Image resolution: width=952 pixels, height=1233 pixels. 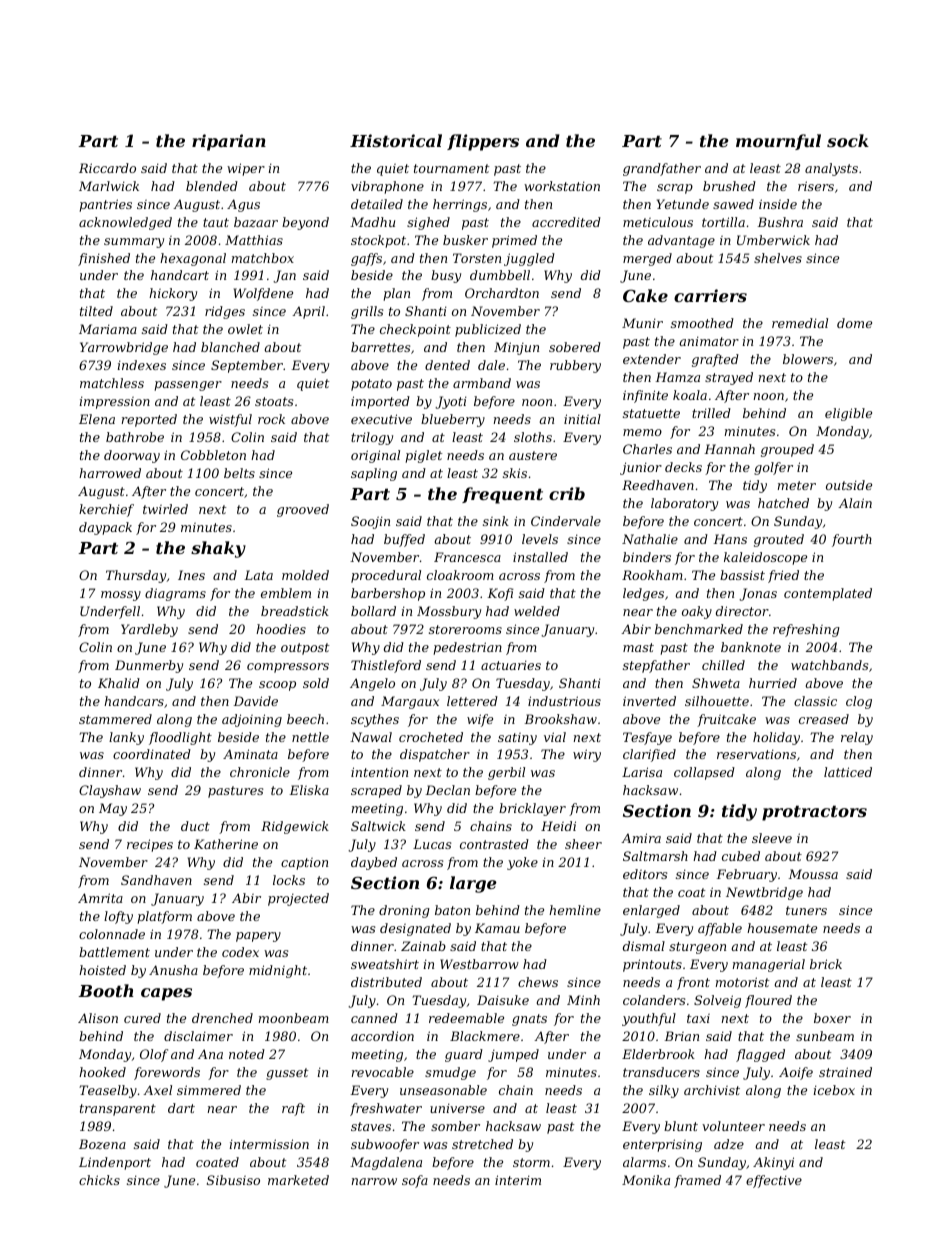 What do you see at coordinates (778, 142) in the image?
I see `mournful` at bounding box center [778, 142].
